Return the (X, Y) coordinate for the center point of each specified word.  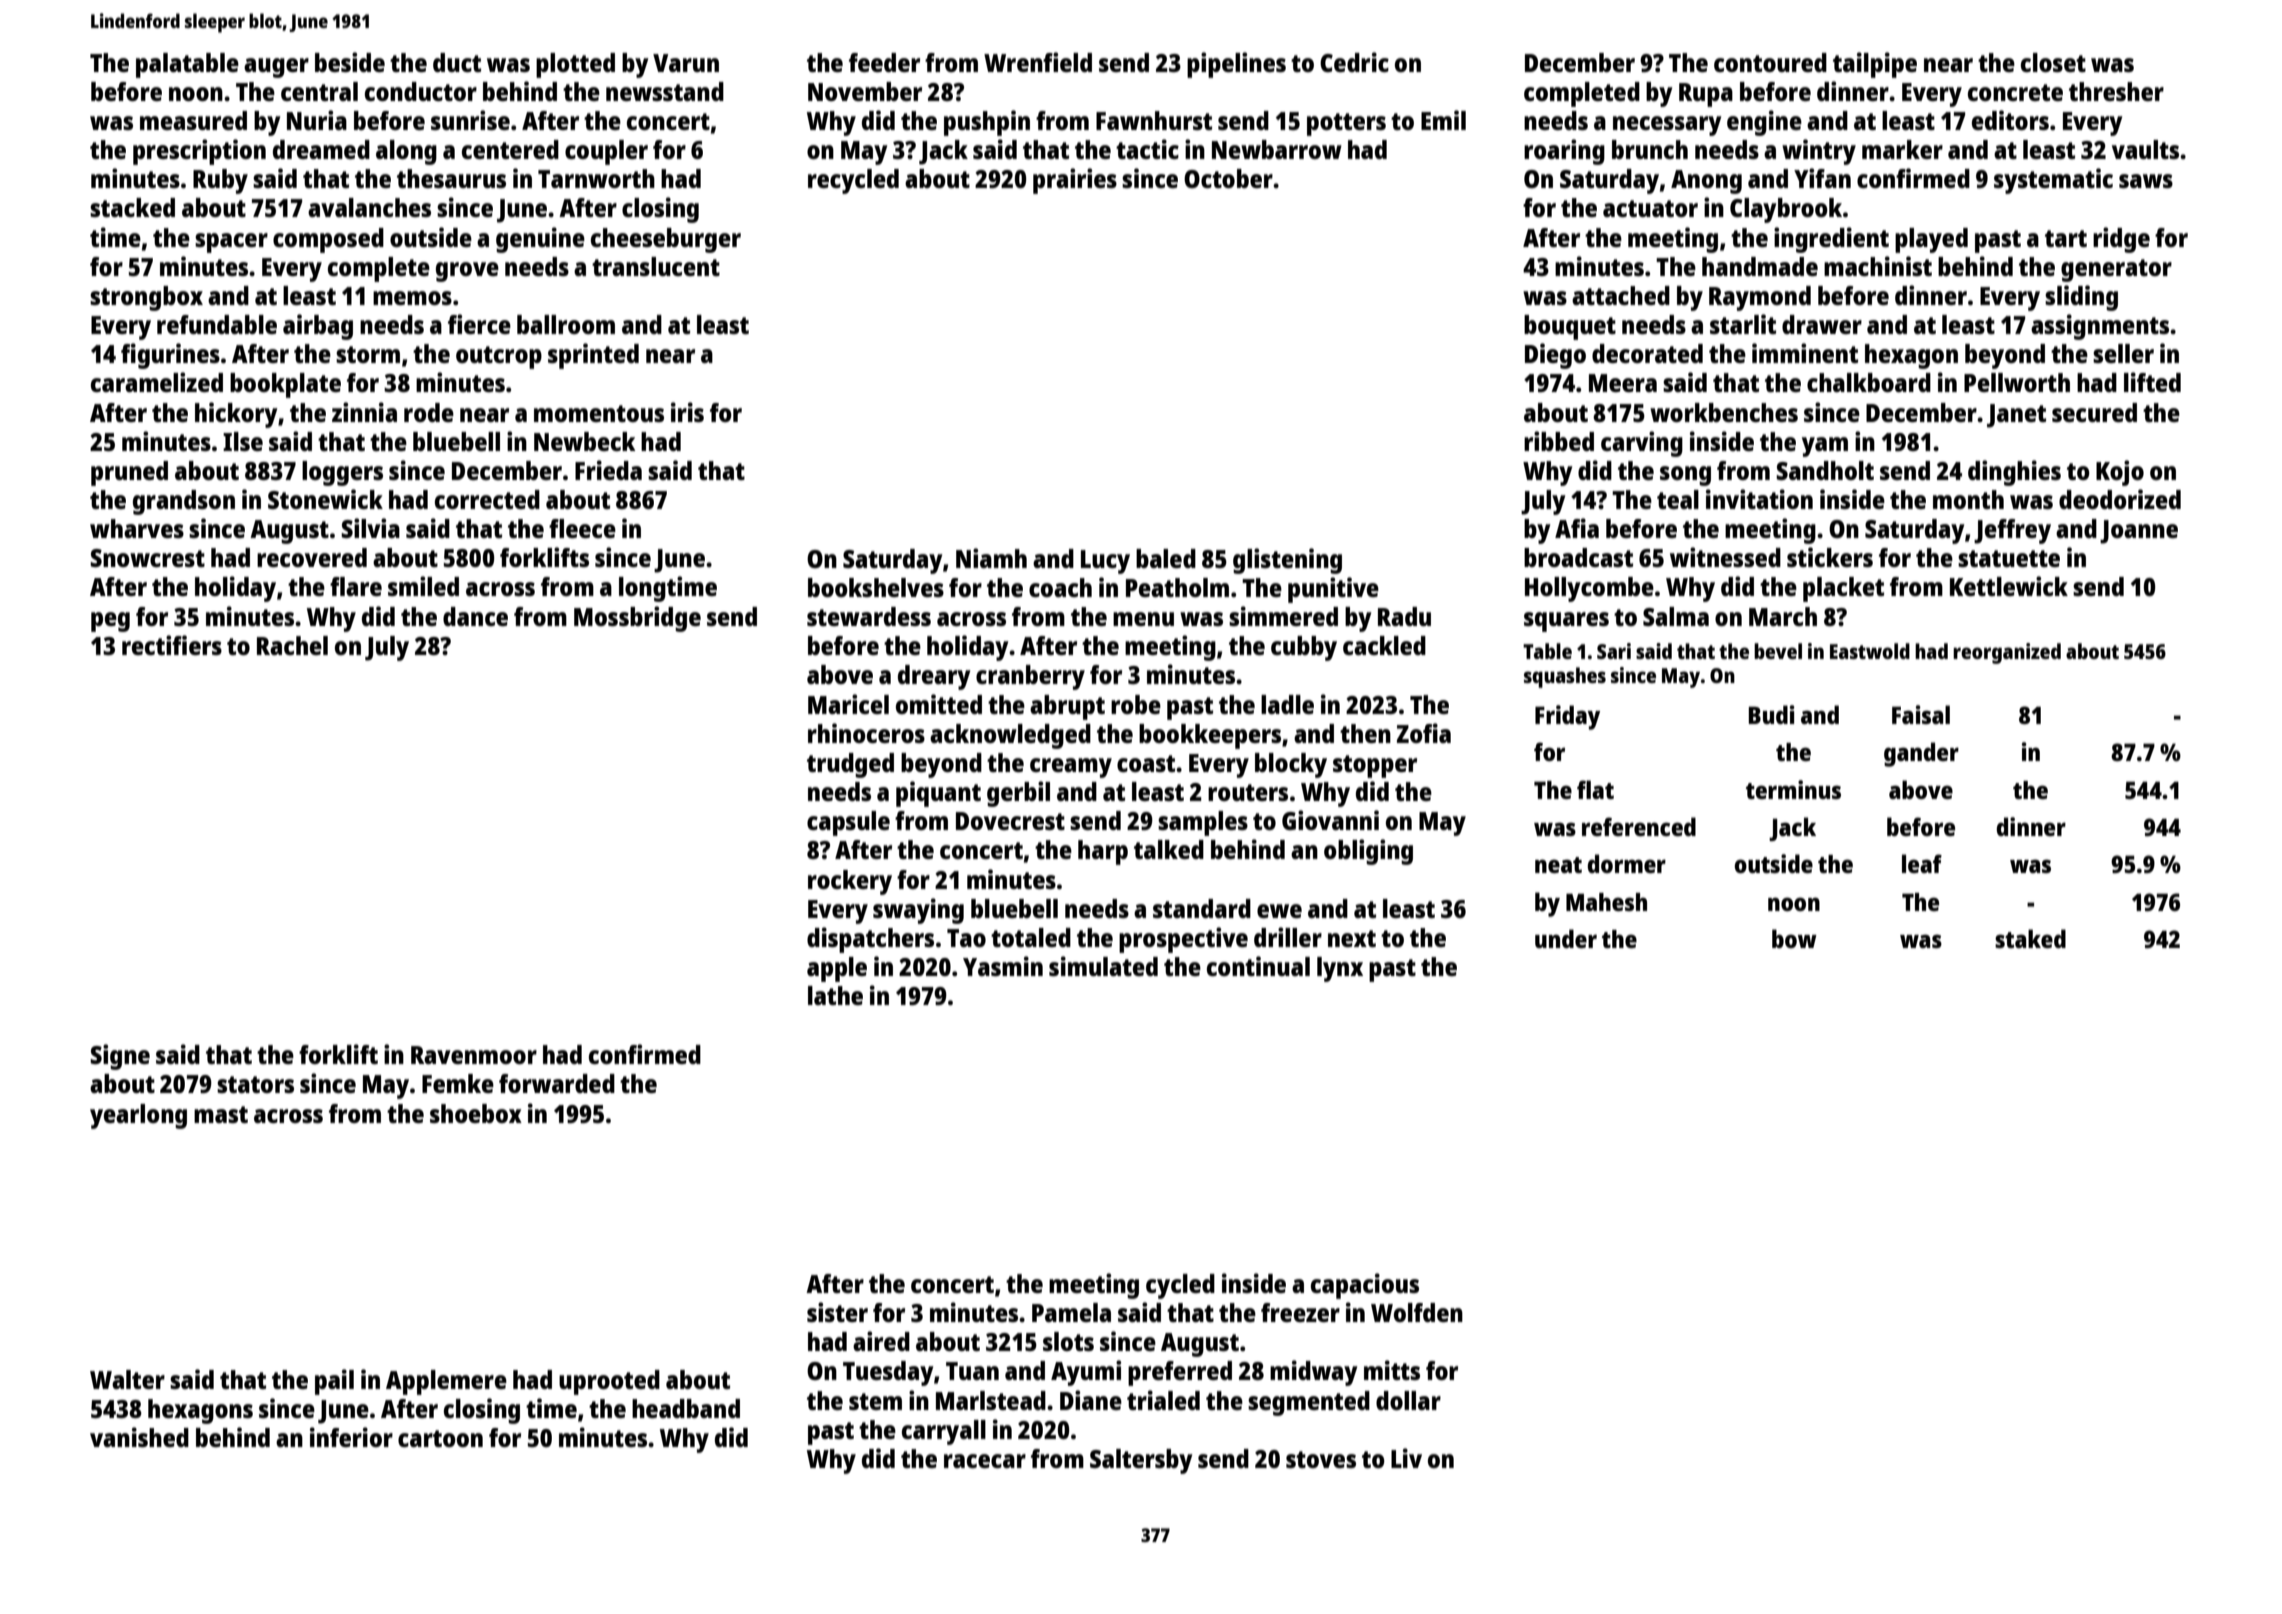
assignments (2100, 327)
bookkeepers (1210, 736)
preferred (1180, 1373)
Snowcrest (147, 558)
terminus (1793, 789)
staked (2030, 938)
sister (837, 1312)
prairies (1075, 181)
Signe (120, 1057)
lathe (835, 995)
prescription (199, 152)
